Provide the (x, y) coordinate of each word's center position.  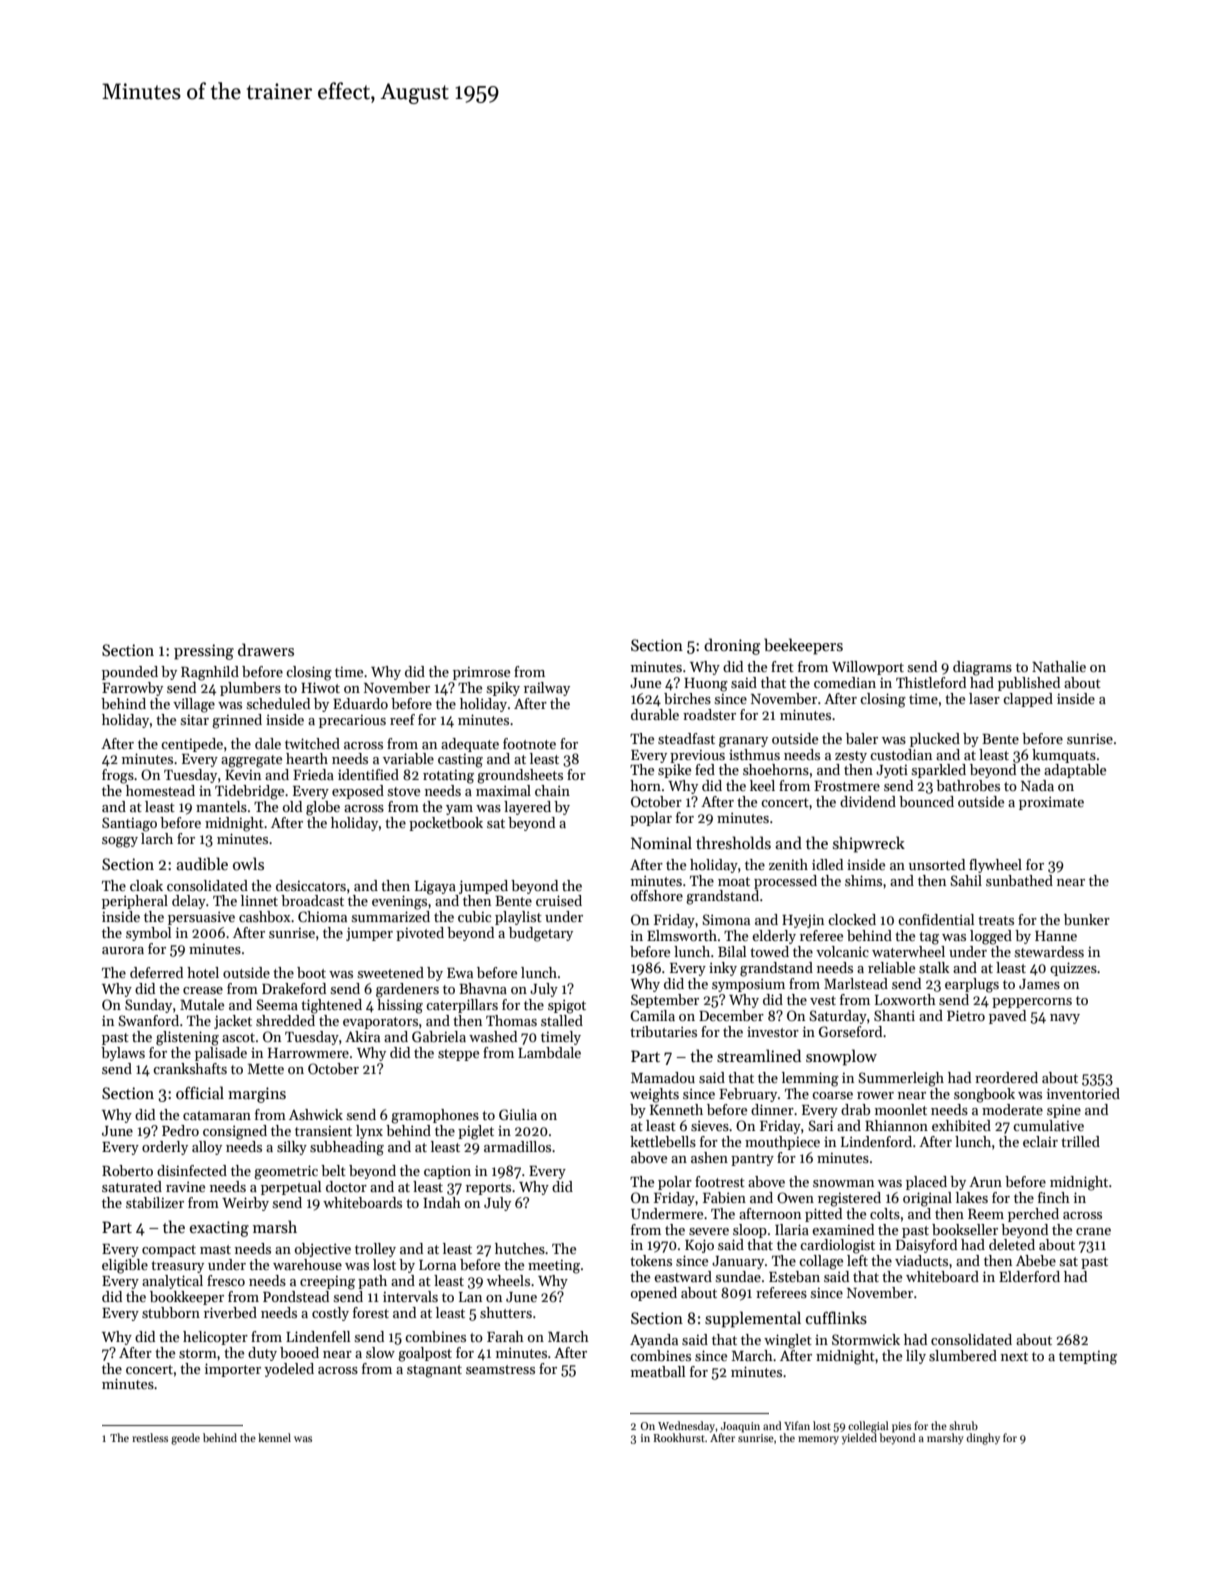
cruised (559, 900)
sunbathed (1019, 880)
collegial (868, 1427)
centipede (192, 745)
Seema (277, 1004)
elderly (774, 937)
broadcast (312, 900)
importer (233, 1370)
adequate (470, 745)
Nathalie (1059, 666)
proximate (1051, 803)
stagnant (434, 1371)
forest (371, 1312)
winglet (788, 1341)
